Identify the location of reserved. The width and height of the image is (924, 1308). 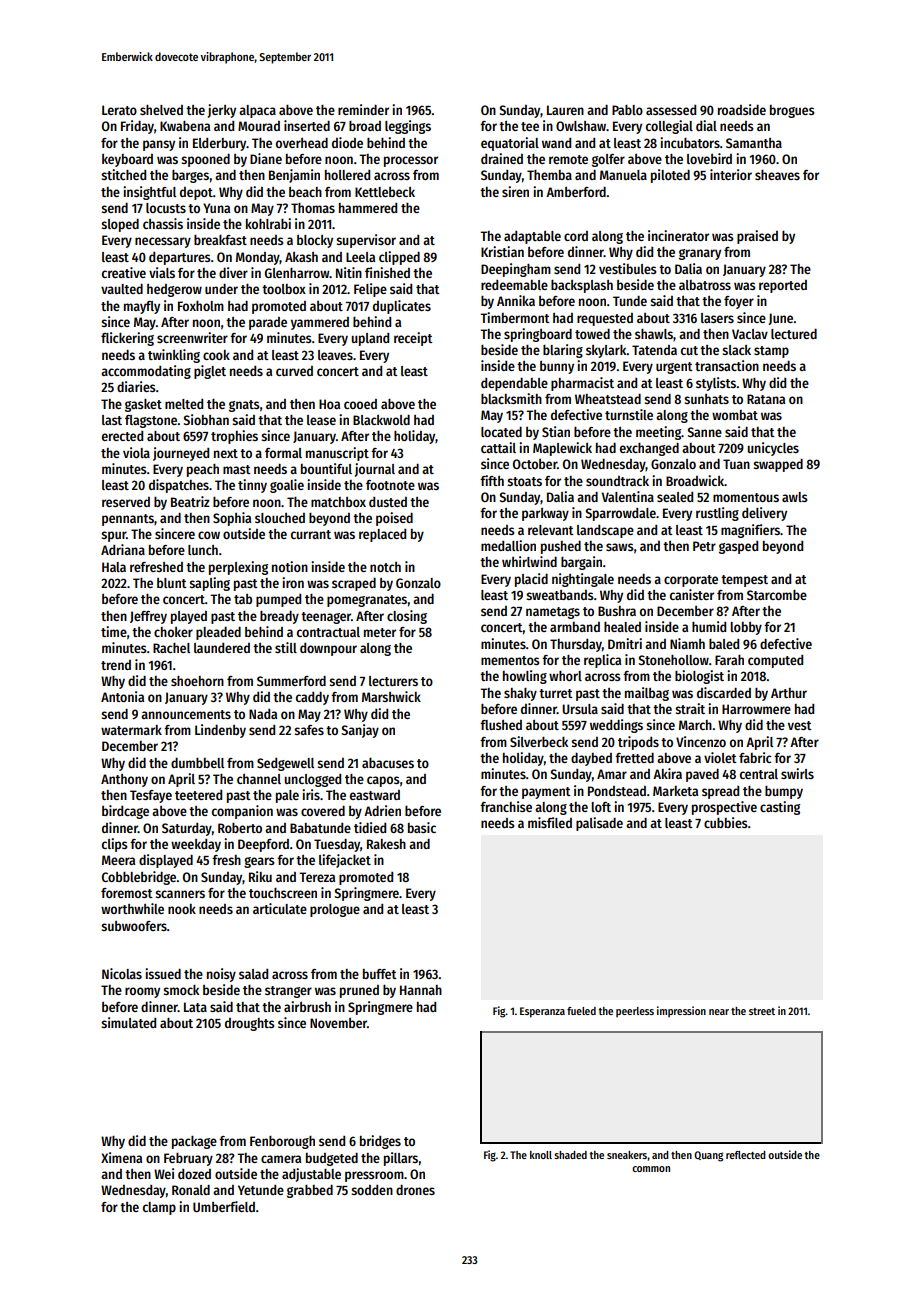
(126, 502).
